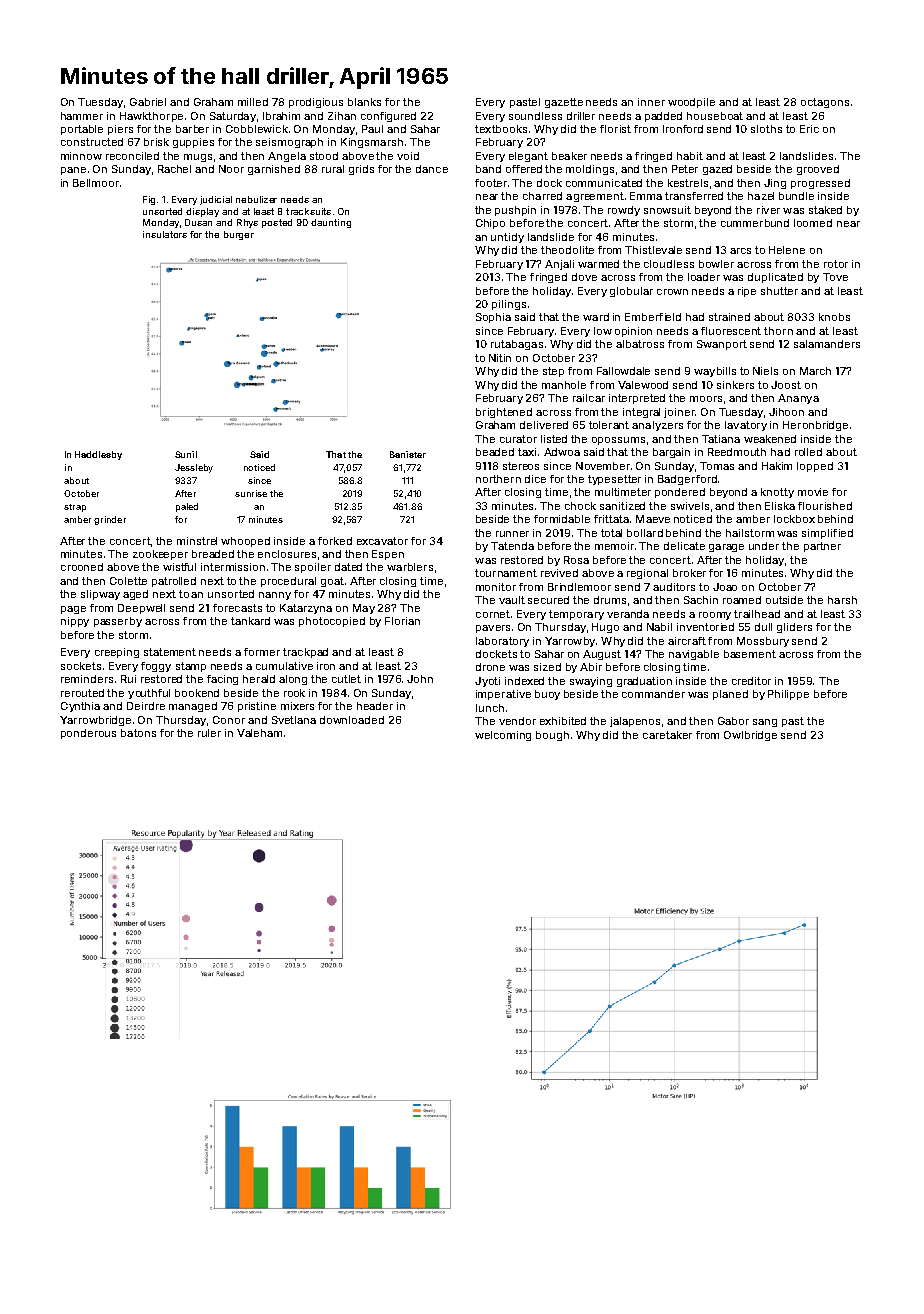 This page has width=924, height=1314. I want to click on mugs, so click(198, 158).
